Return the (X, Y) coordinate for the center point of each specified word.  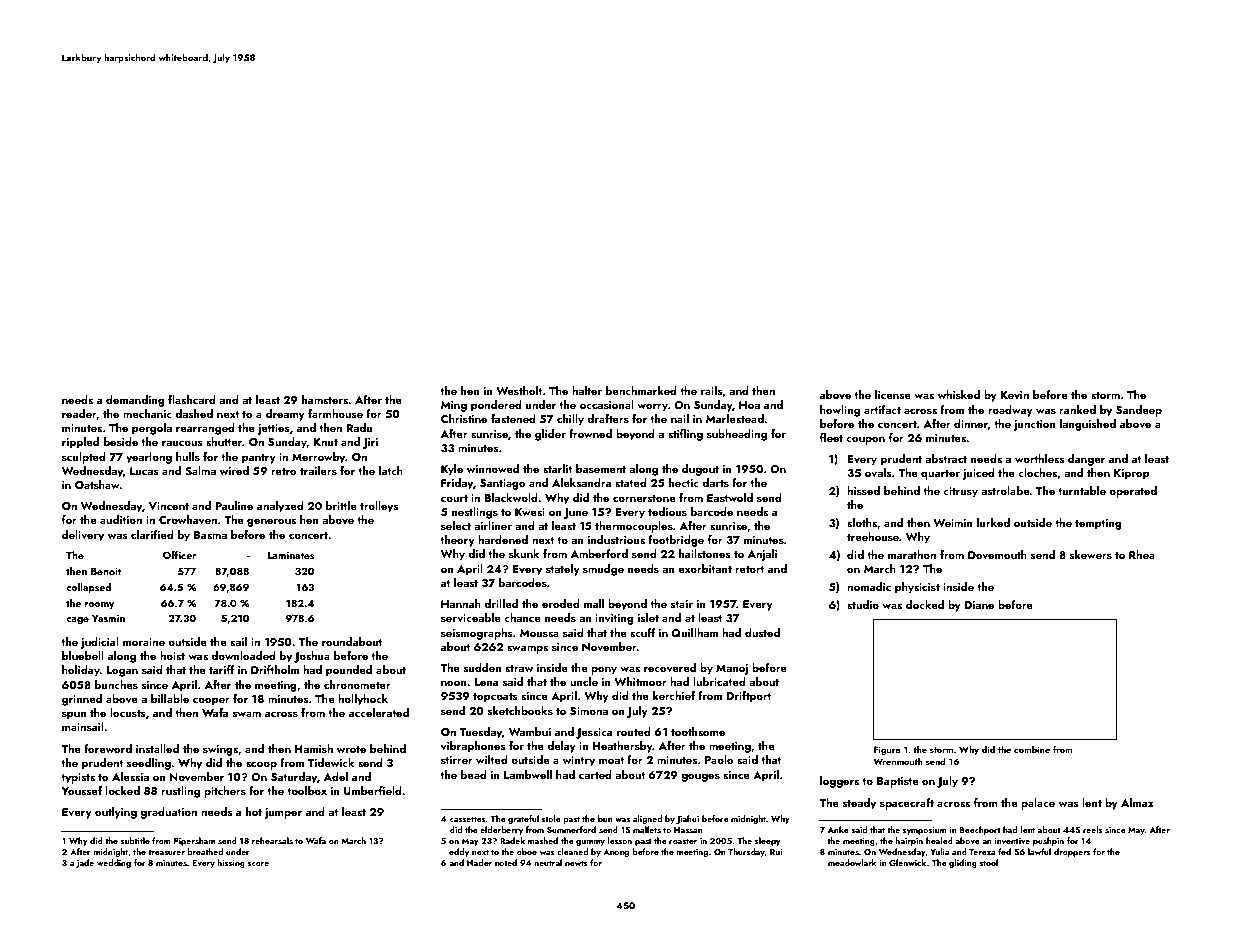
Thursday (746, 852)
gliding (963, 863)
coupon (865, 440)
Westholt (519, 390)
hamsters (325, 399)
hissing (231, 863)
